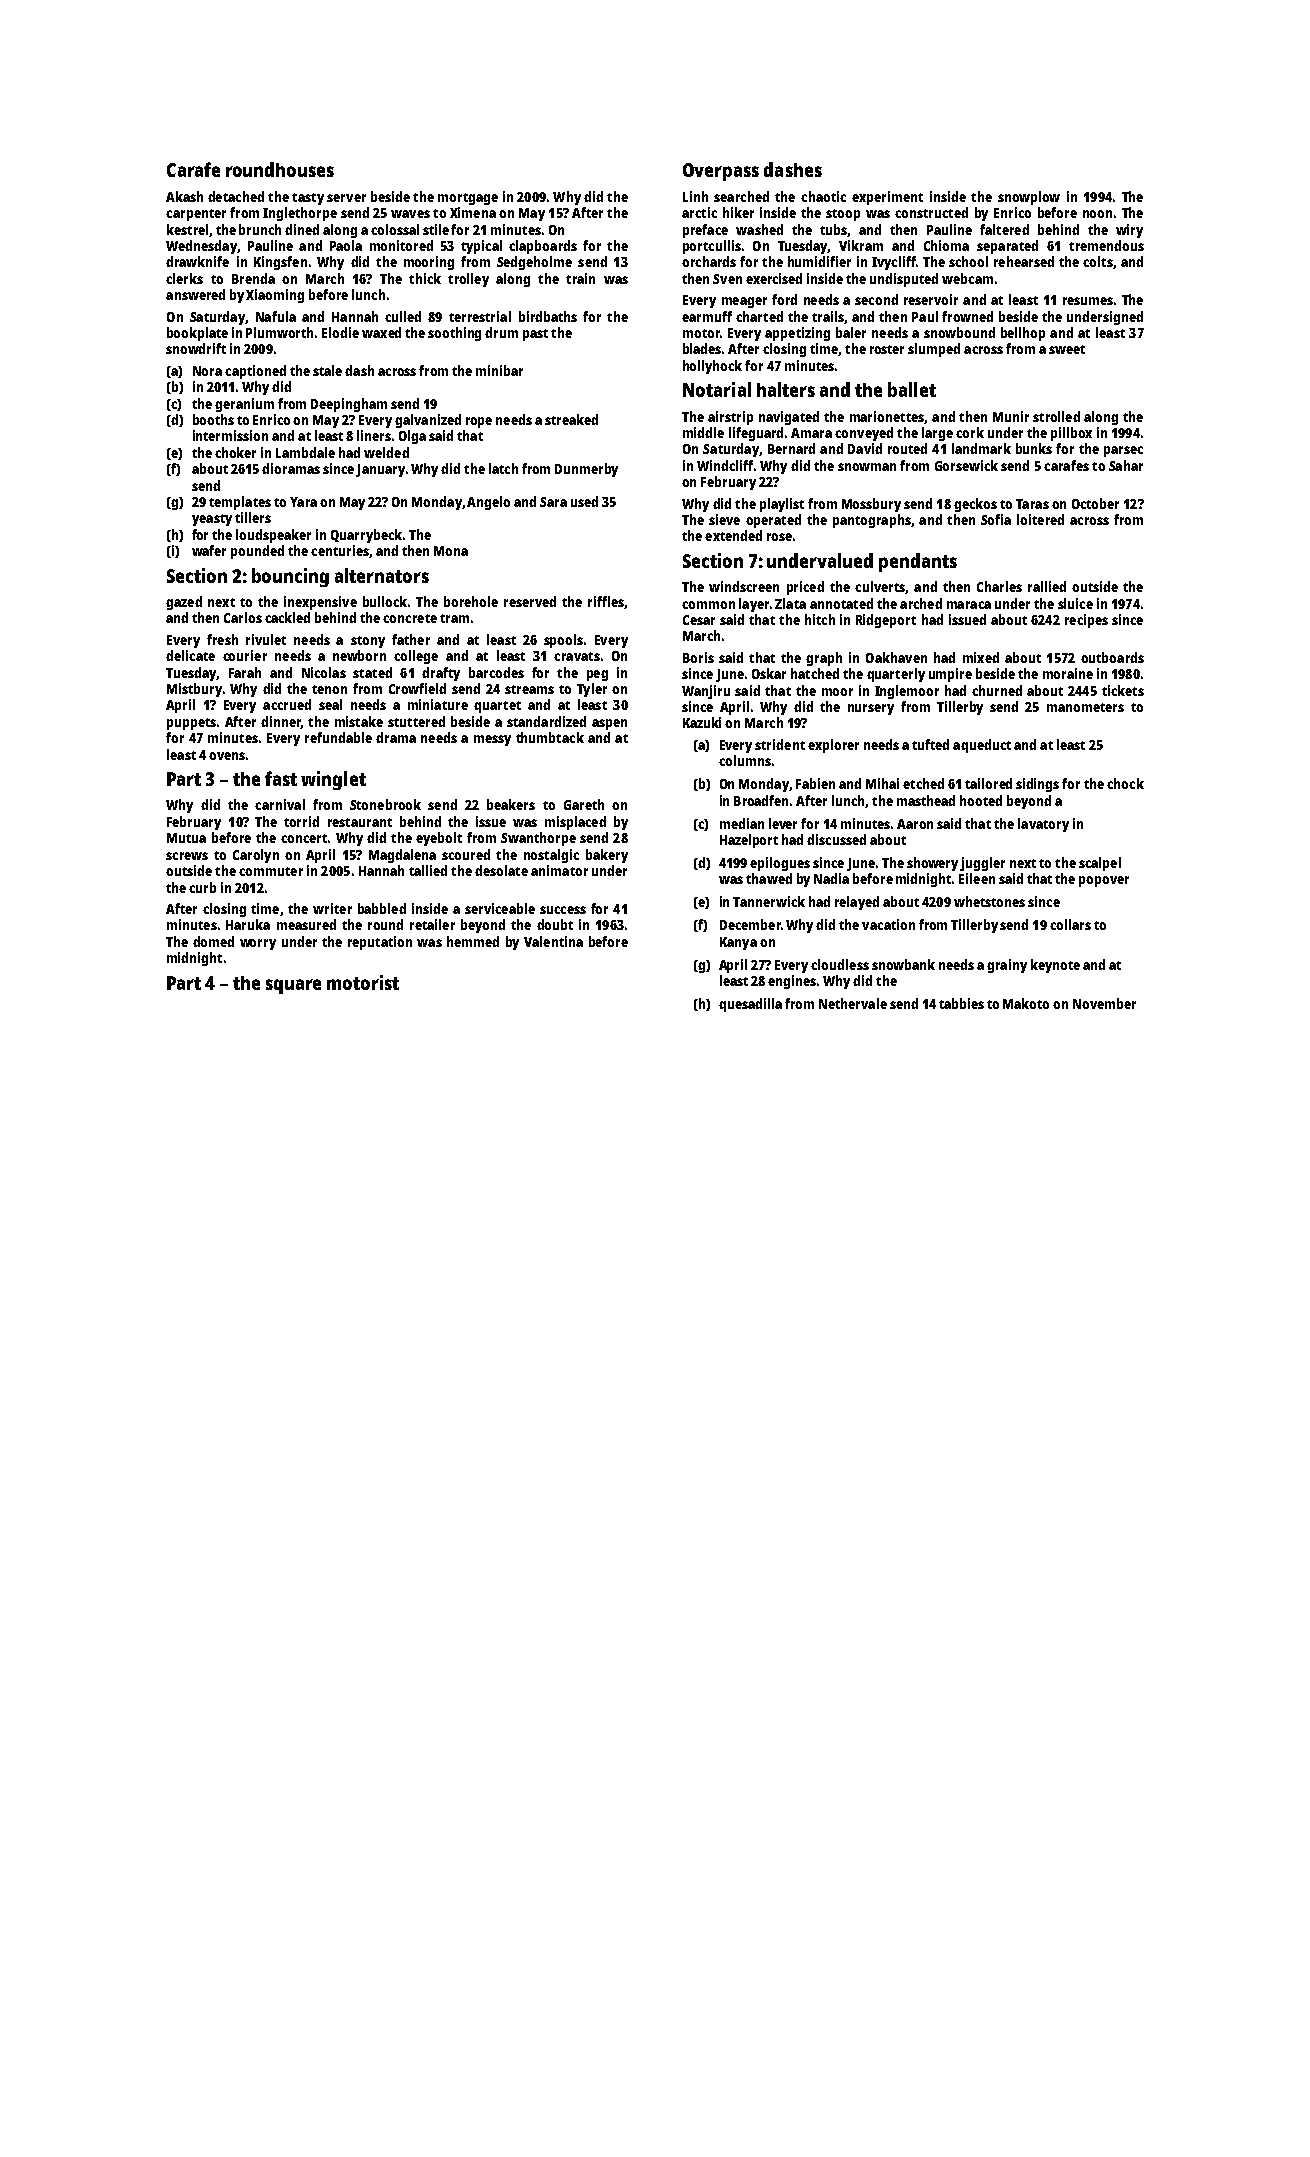 The image size is (1310, 2157). I want to click on success, so click(563, 910).
